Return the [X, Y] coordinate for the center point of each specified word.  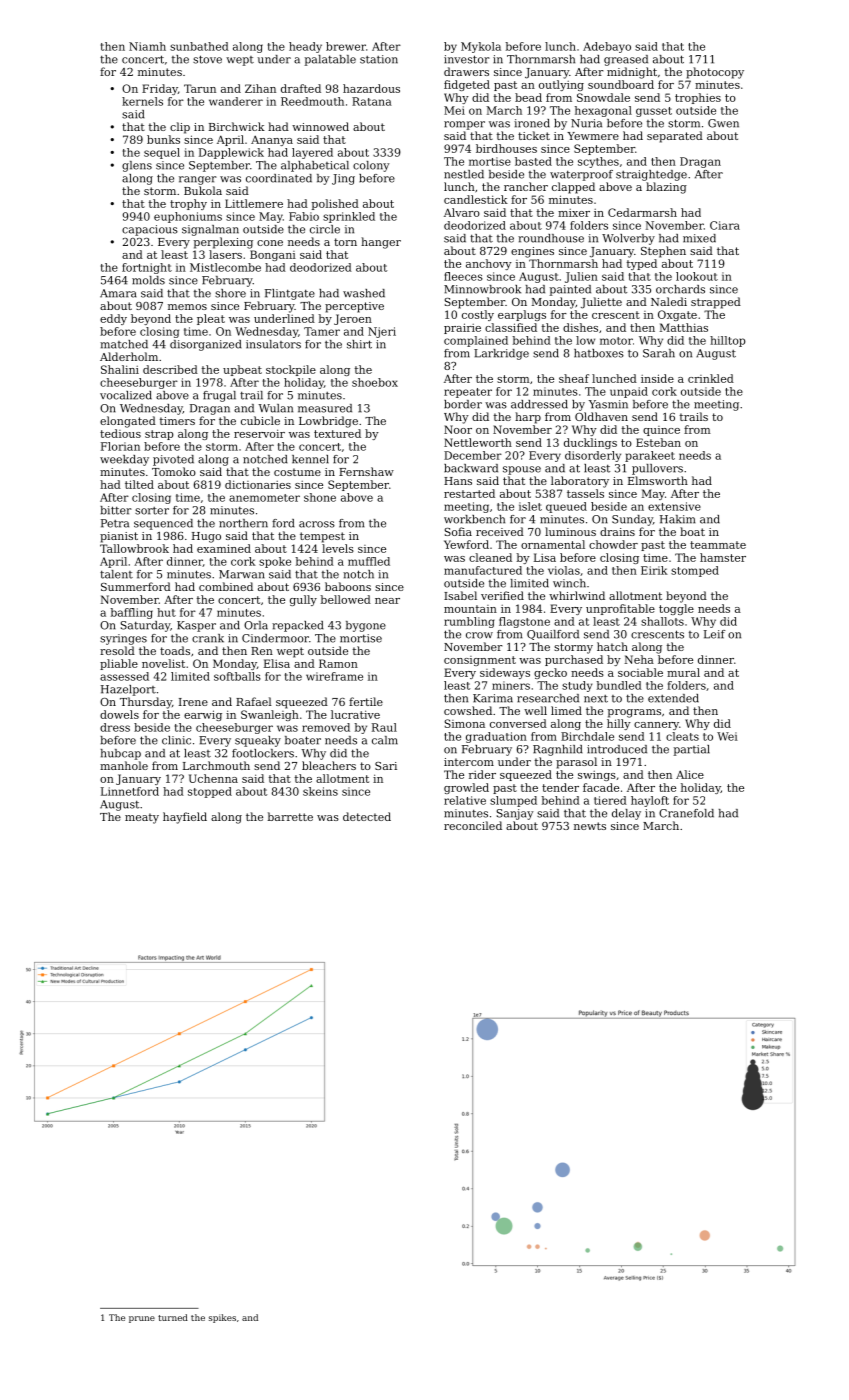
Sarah [659, 353]
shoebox [375, 382]
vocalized [126, 395]
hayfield [185, 818]
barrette [290, 816]
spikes [222, 1318]
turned [173, 1317]
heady [305, 47]
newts [590, 826]
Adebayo [607, 47]
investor [467, 59]
